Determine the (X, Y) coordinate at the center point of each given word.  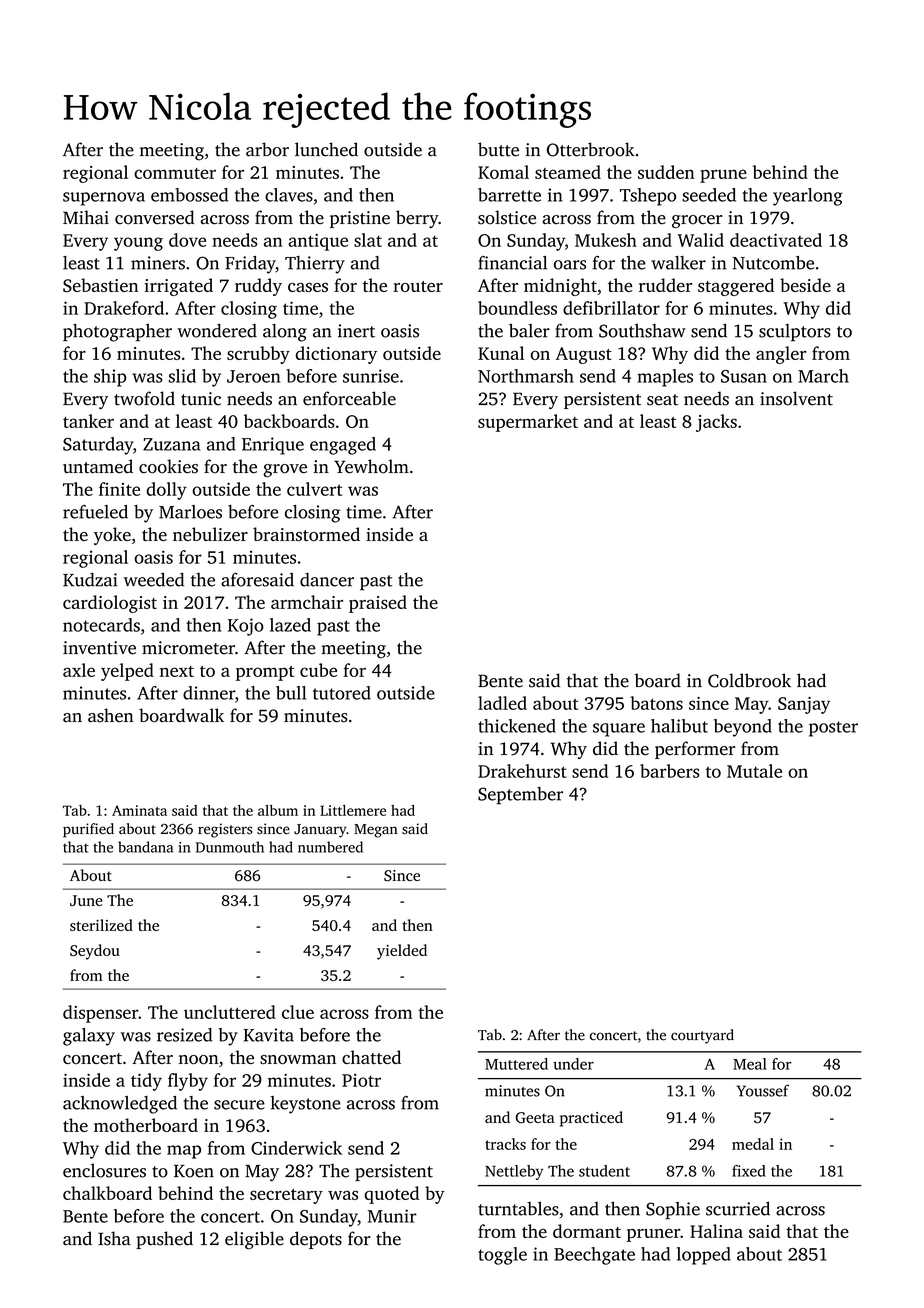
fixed (749, 1171)
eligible (254, 1240)
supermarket (528, 423)
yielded (402, 952)
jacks (716, 423)
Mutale (754, 771)
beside (805, 285)
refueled (95, 512)
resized (184, 1035)
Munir (392, 1216)
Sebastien (100, 285)
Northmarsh (526, 376)
